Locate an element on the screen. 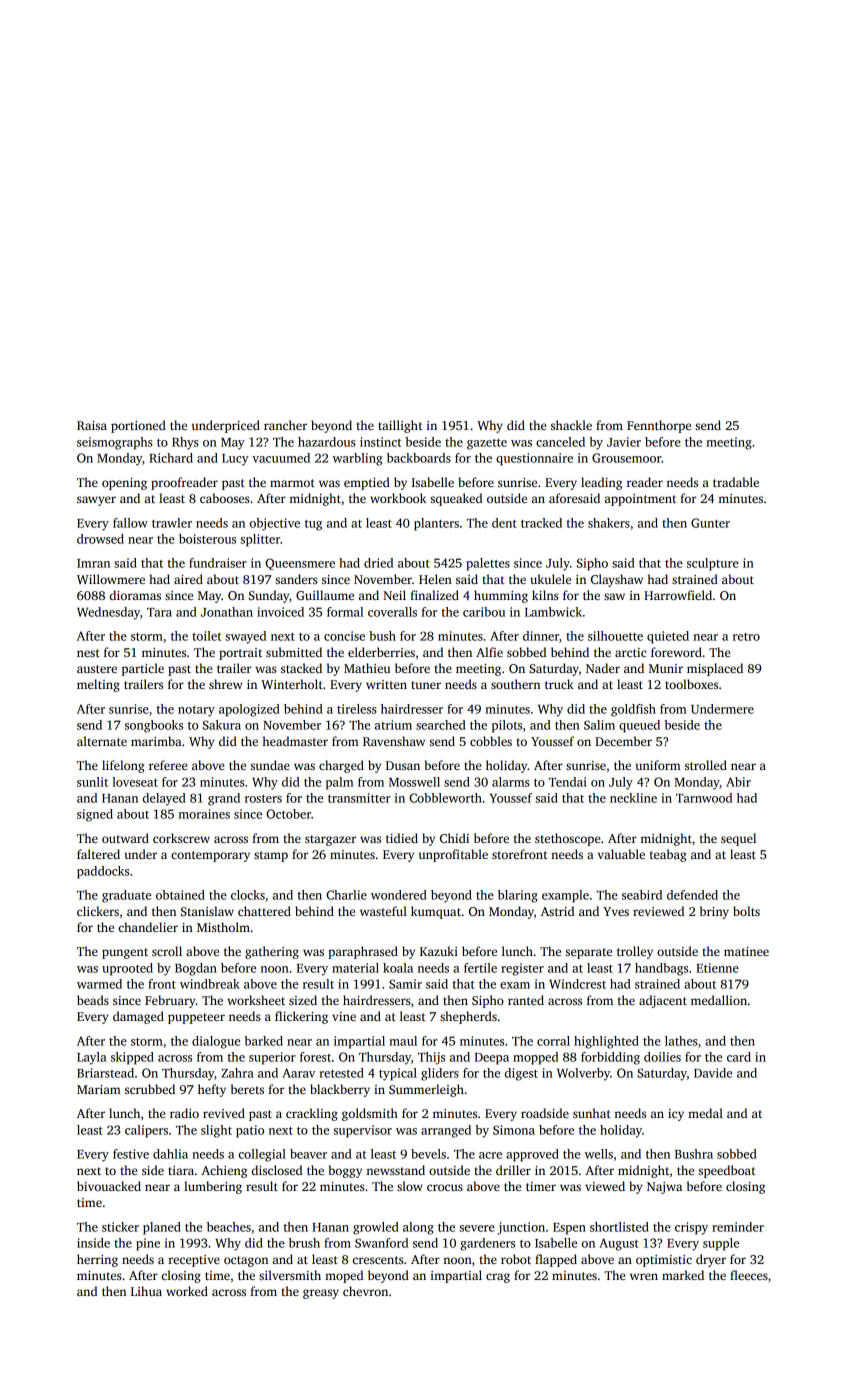 The width and height of the screenshot is (849, 1400). icy is located at coordinates (676, 1115).
